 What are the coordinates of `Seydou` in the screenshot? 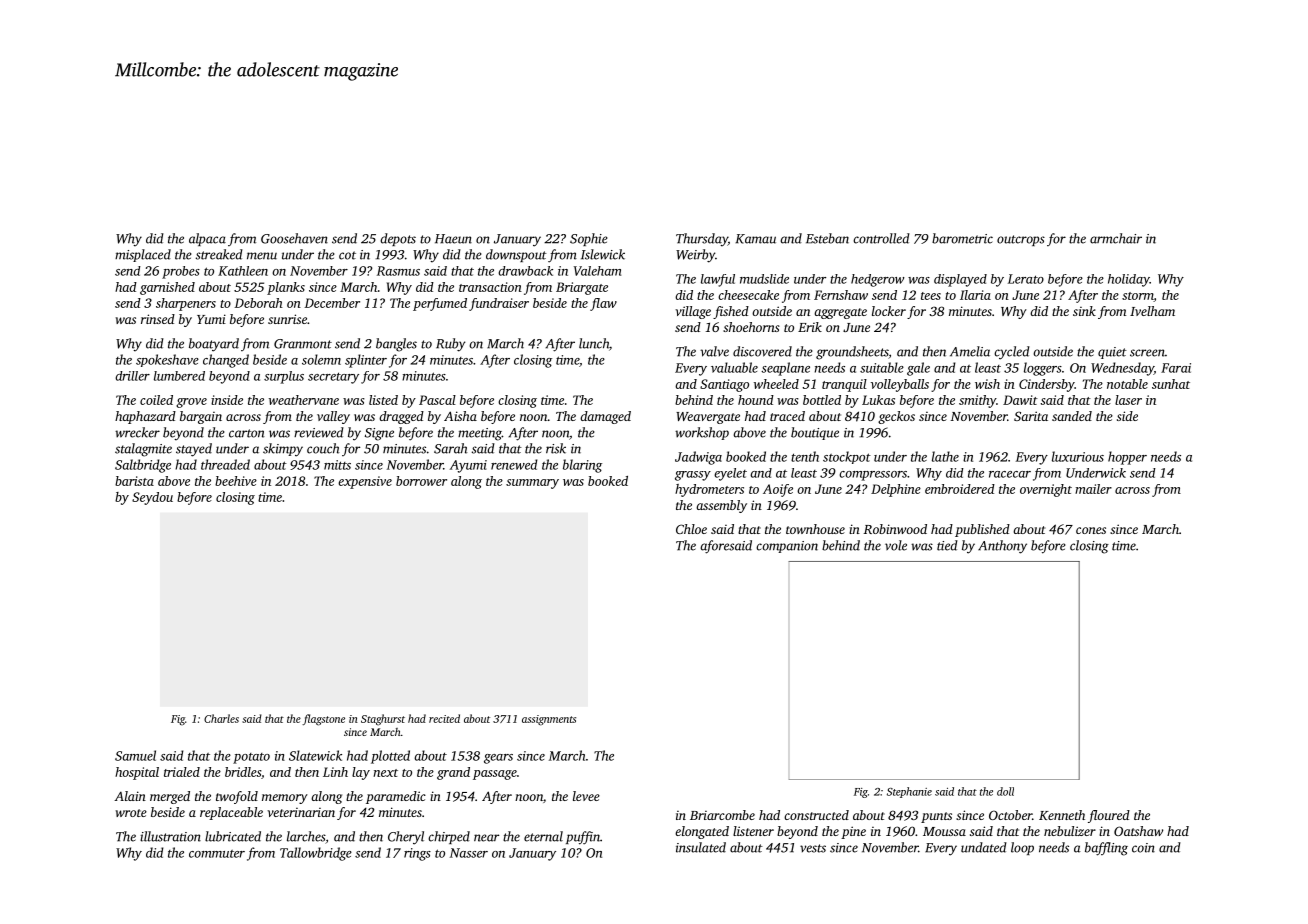 It's located at (152, 498).
